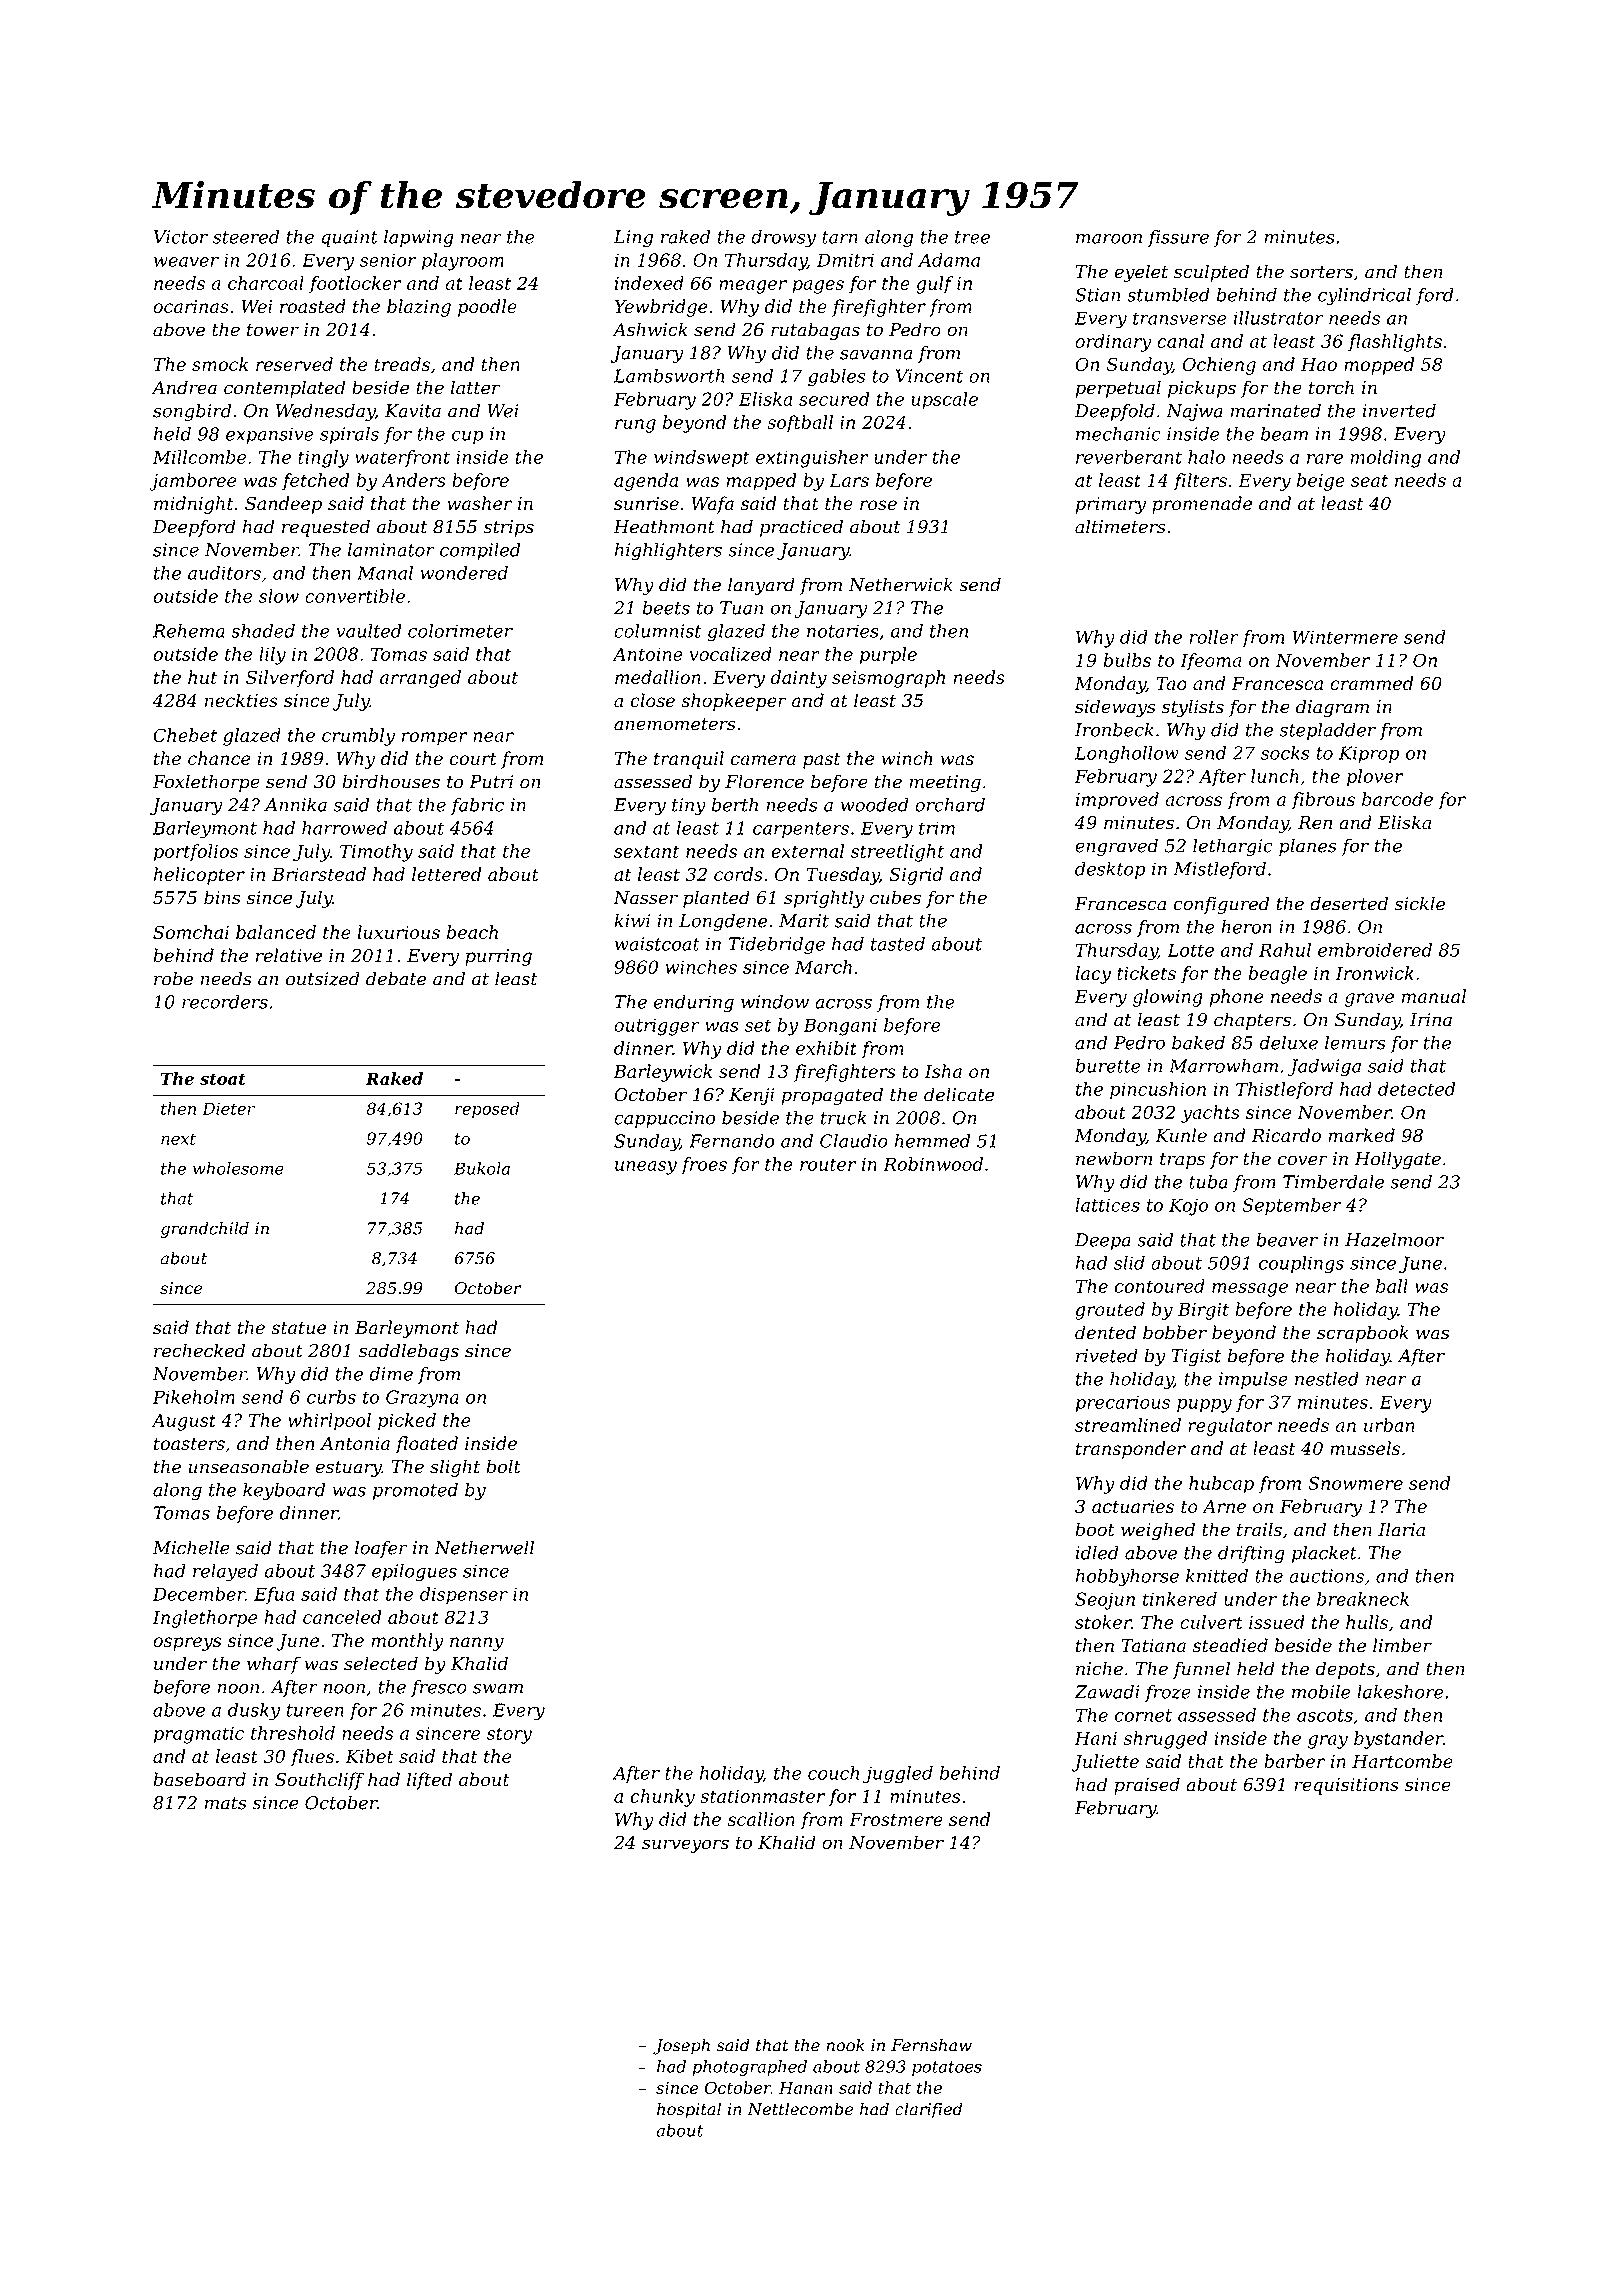 The width and height of the screenshot is (1620, 2292). What do you see at coordinates (689, 2110) in the screenshot?
I see `hospital` at bounding box center [689, 2110].
